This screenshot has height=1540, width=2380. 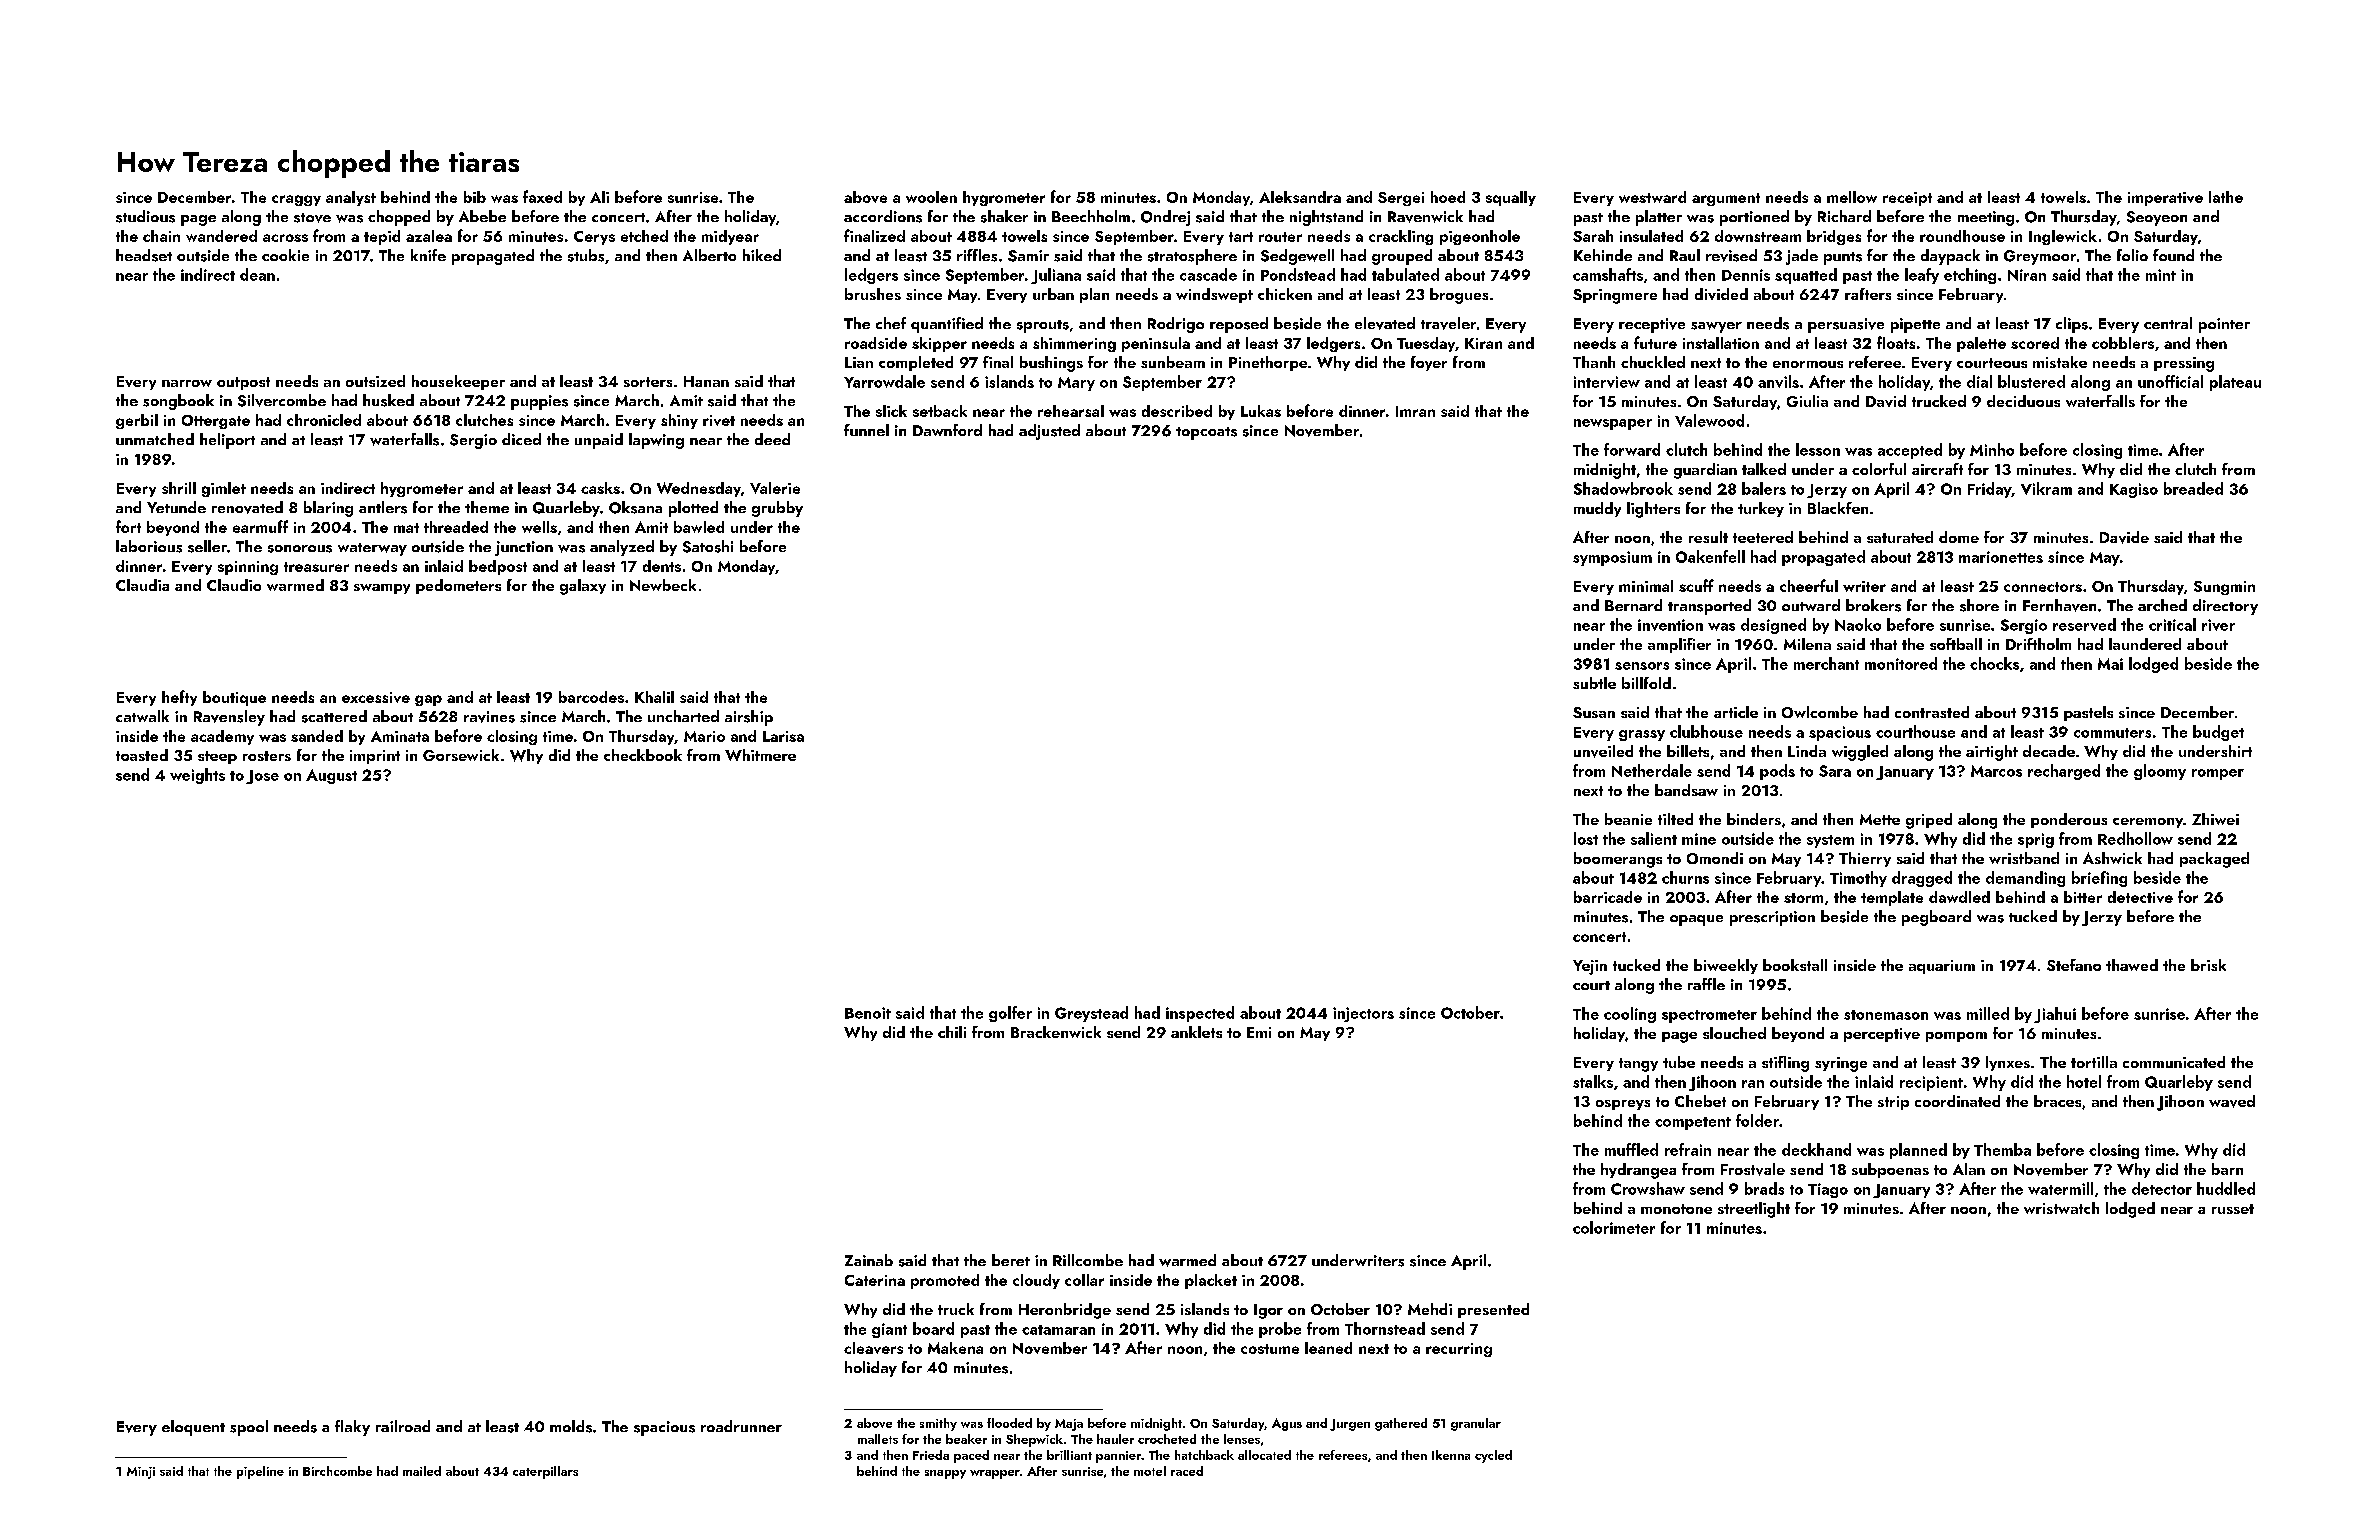 I want to click on Lukas, so click(x=1261, y=411).
